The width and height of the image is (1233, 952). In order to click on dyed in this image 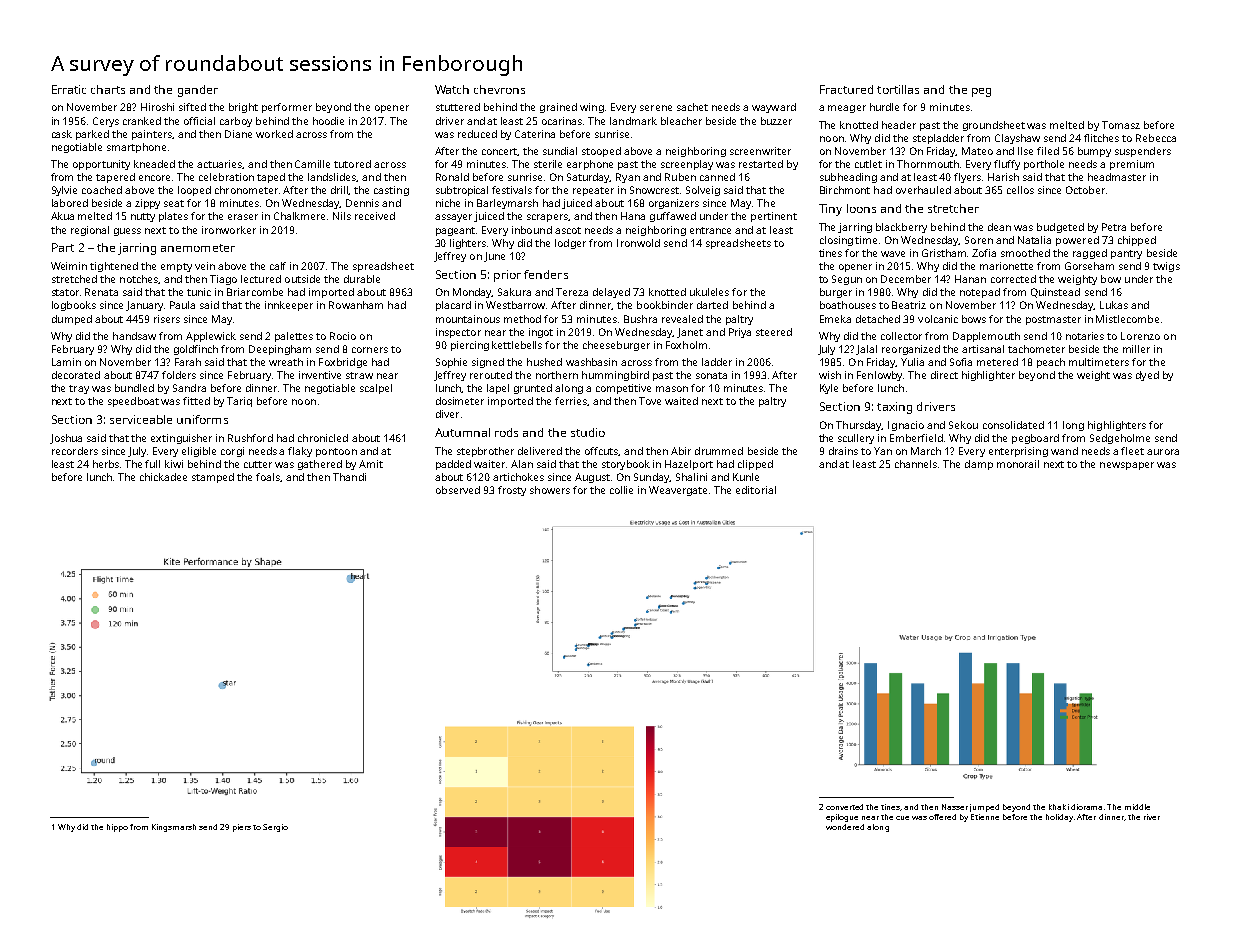, I will do `click(1147, 376)`.
